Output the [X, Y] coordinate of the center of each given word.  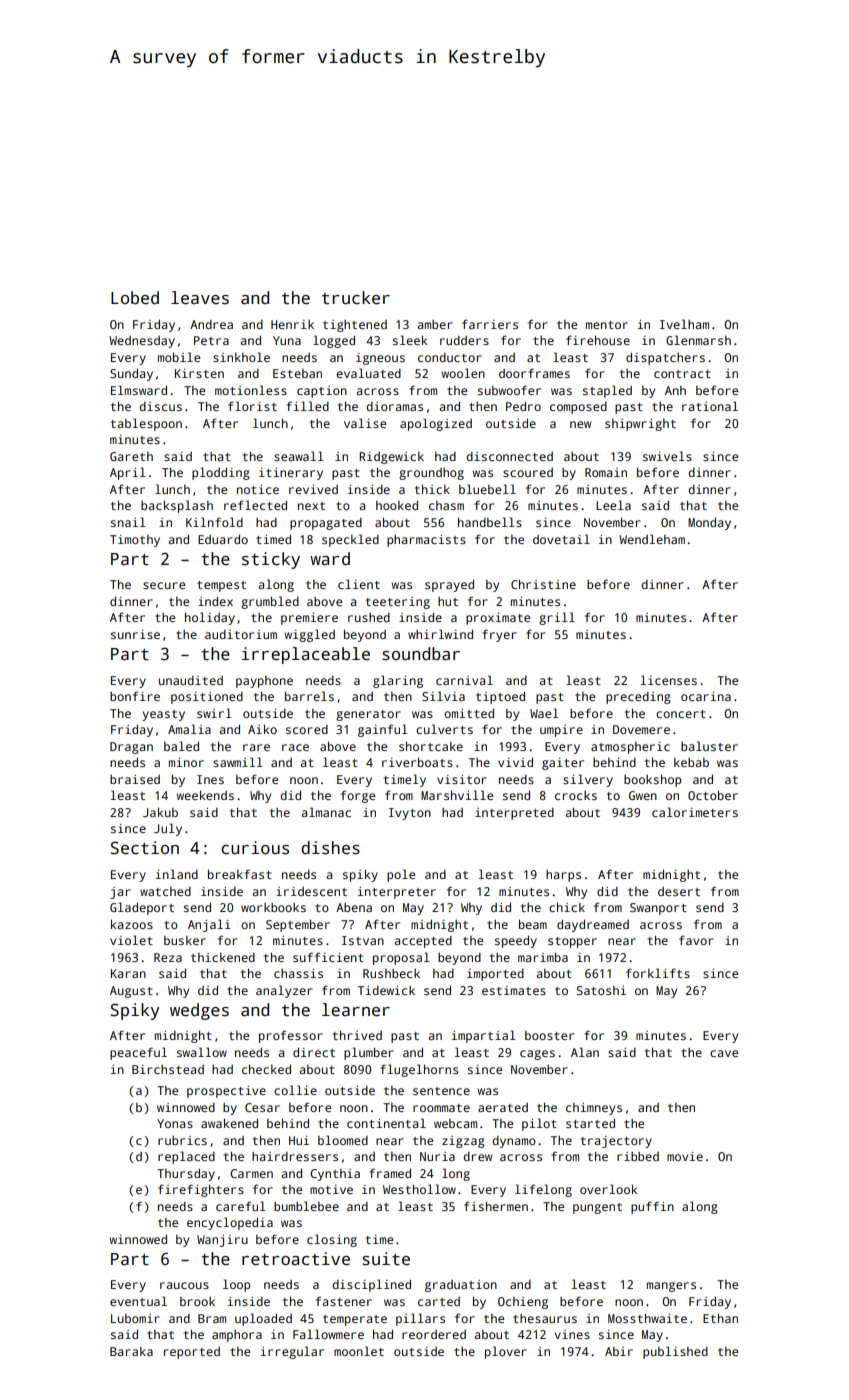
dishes [330, 848]
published [675, 1352]
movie [685, 1156]
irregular [292, 1352]
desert [679, 891]
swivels [667, 456]
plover [506, 1352]
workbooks [273, 907]
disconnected [509, 456]
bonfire [135, 696]
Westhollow [419, 1189]
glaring [398, 681]
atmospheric [630, 748]
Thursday [186, 1174]
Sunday [131, 374]
